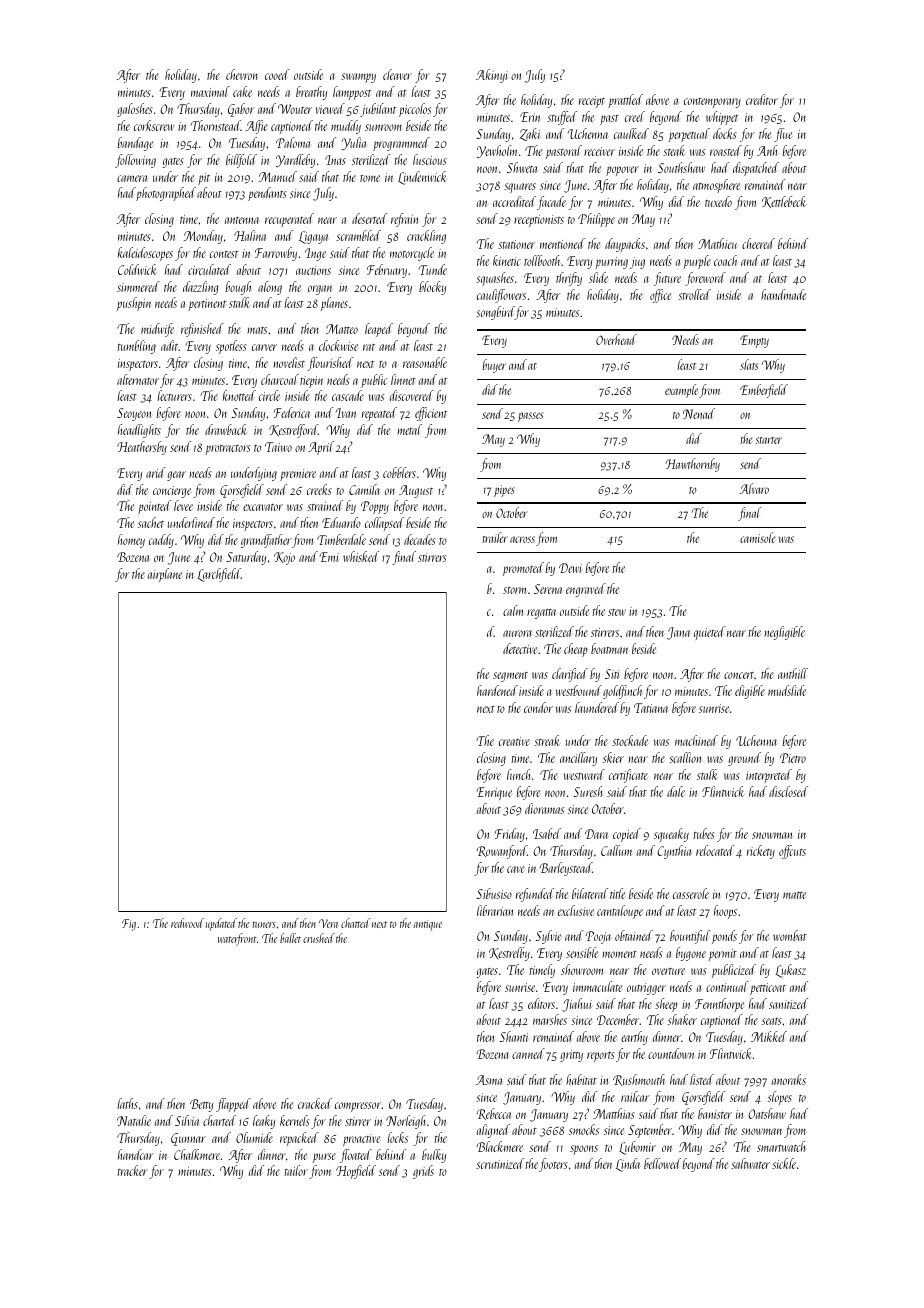 Image resolution: width=924 pixels, height=1308 pixels. Describe the element at coordinates (201, 1105) in the screenshot. I see `Betty` at that location.
